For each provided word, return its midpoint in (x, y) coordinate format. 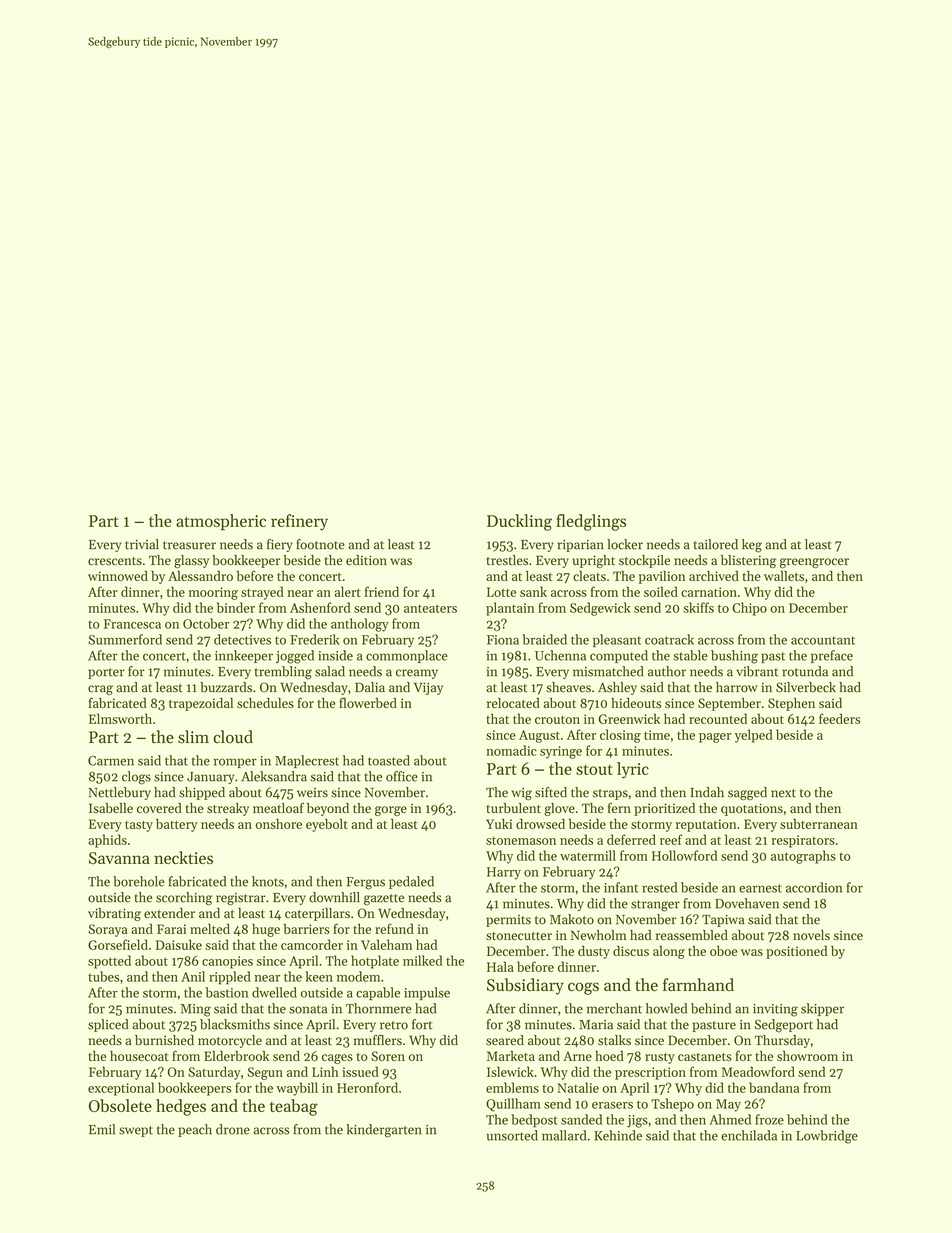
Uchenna (560, 655)
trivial (142, 544)
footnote (320, 544)
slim (193, 737)
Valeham (386, 944)
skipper (822, 1009)
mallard (564, 1135)
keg (752, 546)
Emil (102, 1129)
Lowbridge (827, 1137)
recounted (718, 718)
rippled (230, 978)
